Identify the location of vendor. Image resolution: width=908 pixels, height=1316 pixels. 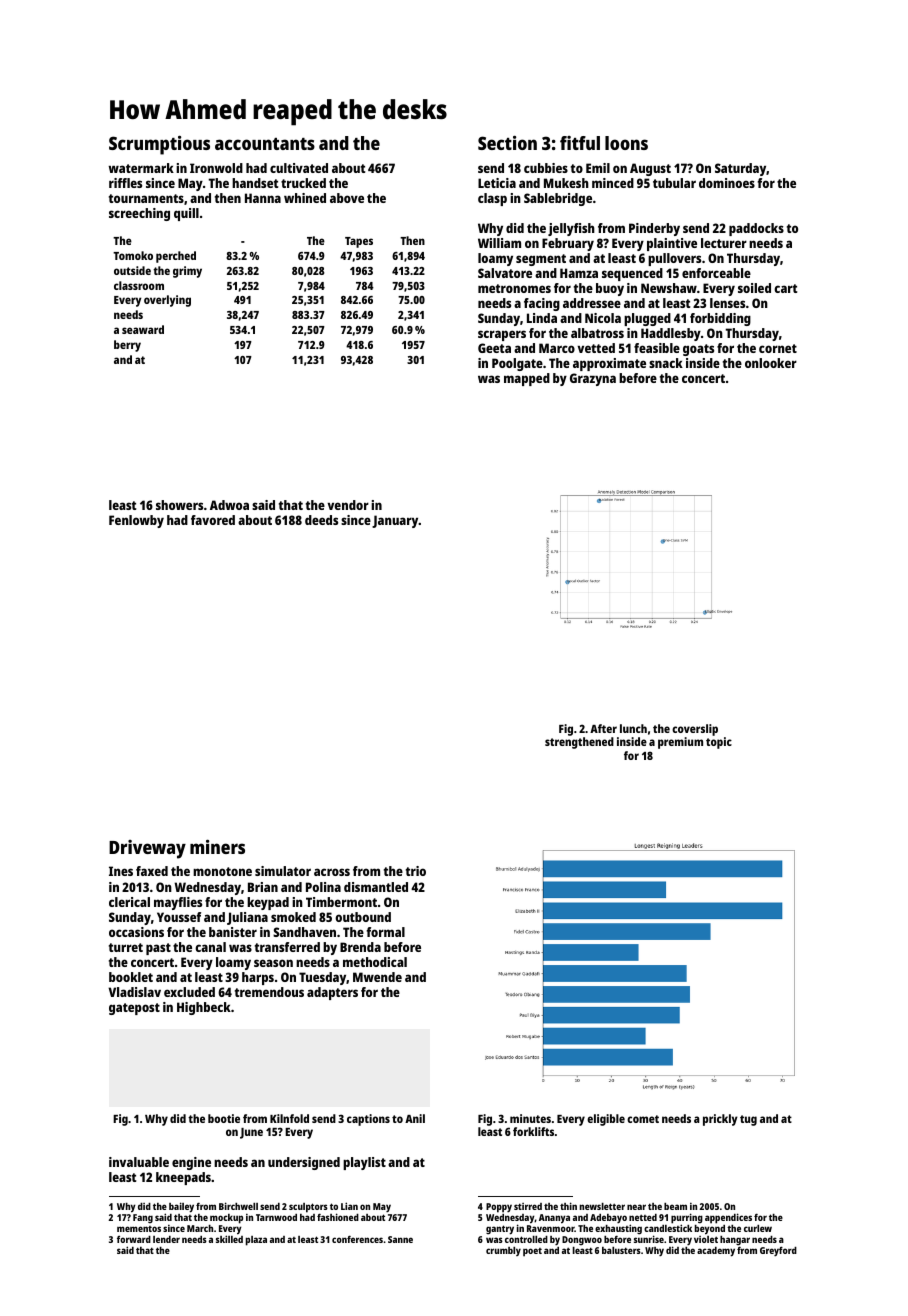
(348, 505).
